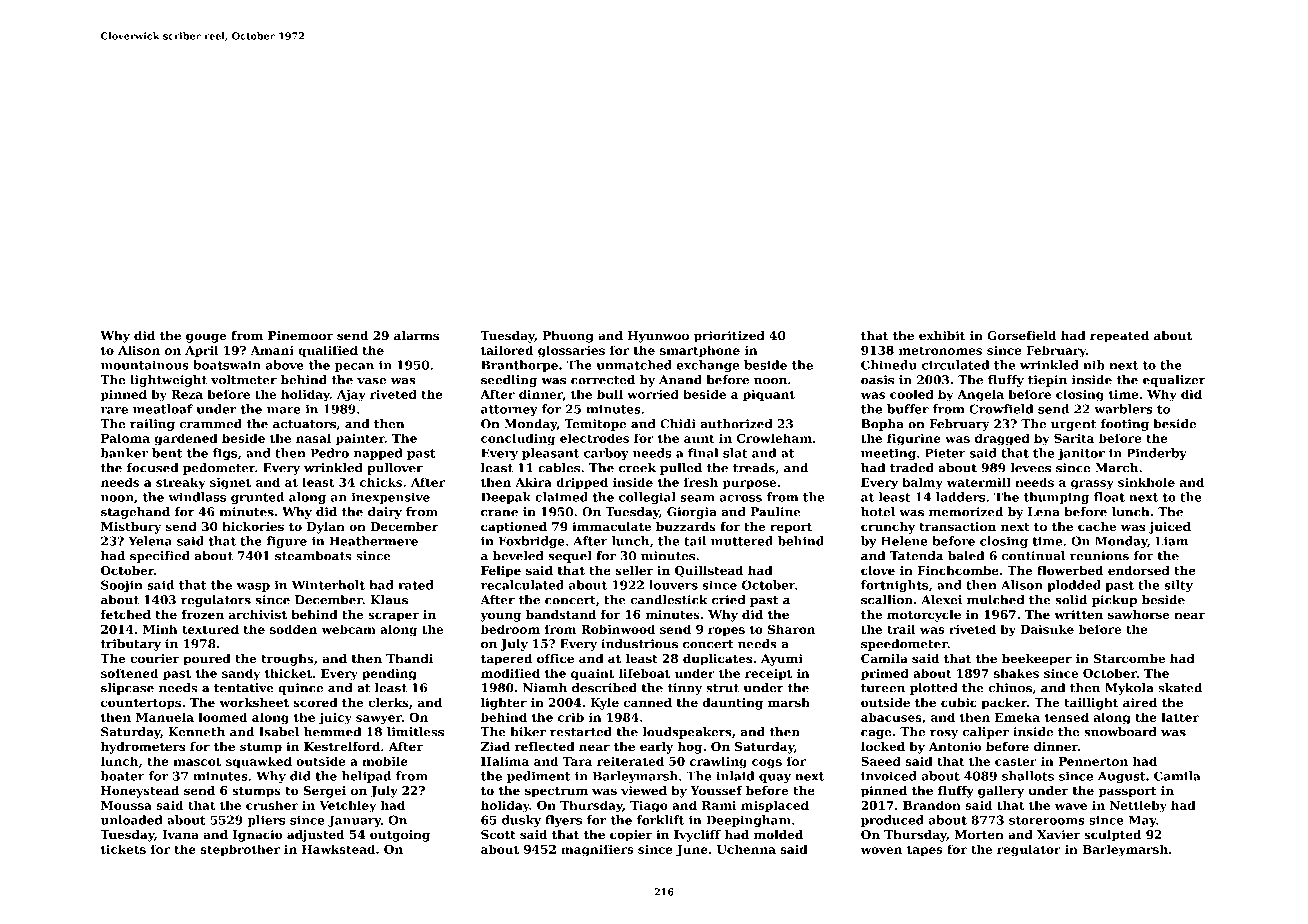 Image resolution: width=1308 pixels, height=924 pixels. I want to click on January, so click(354, 821).
